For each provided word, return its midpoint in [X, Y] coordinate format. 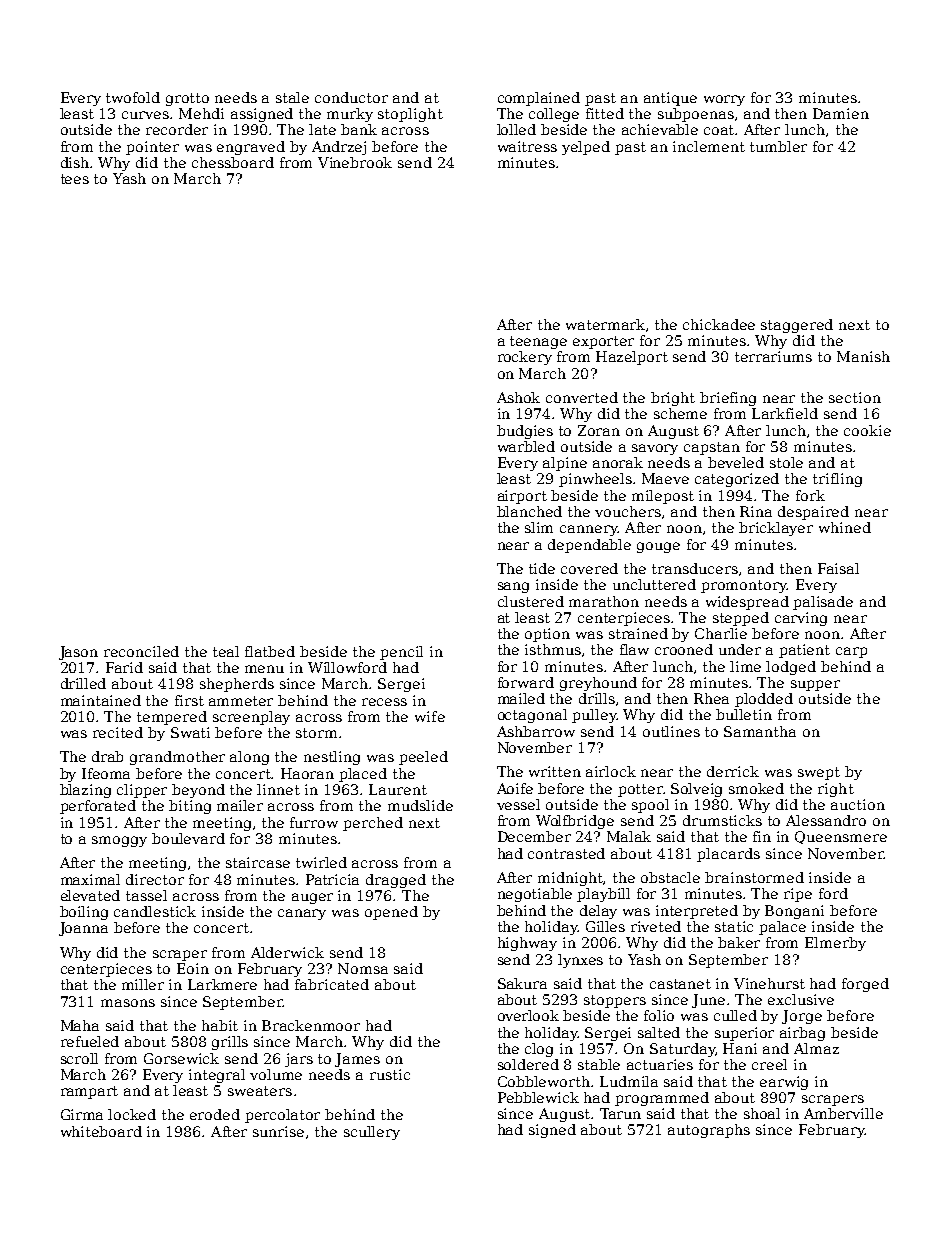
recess [384, 702]
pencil [401, 653]
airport [522, 497]
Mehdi [201, 113]
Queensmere [841, 837]
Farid [124, 667]
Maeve [665, 478]
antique [670, 99]
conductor [351, 97]
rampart [89, 1092]
